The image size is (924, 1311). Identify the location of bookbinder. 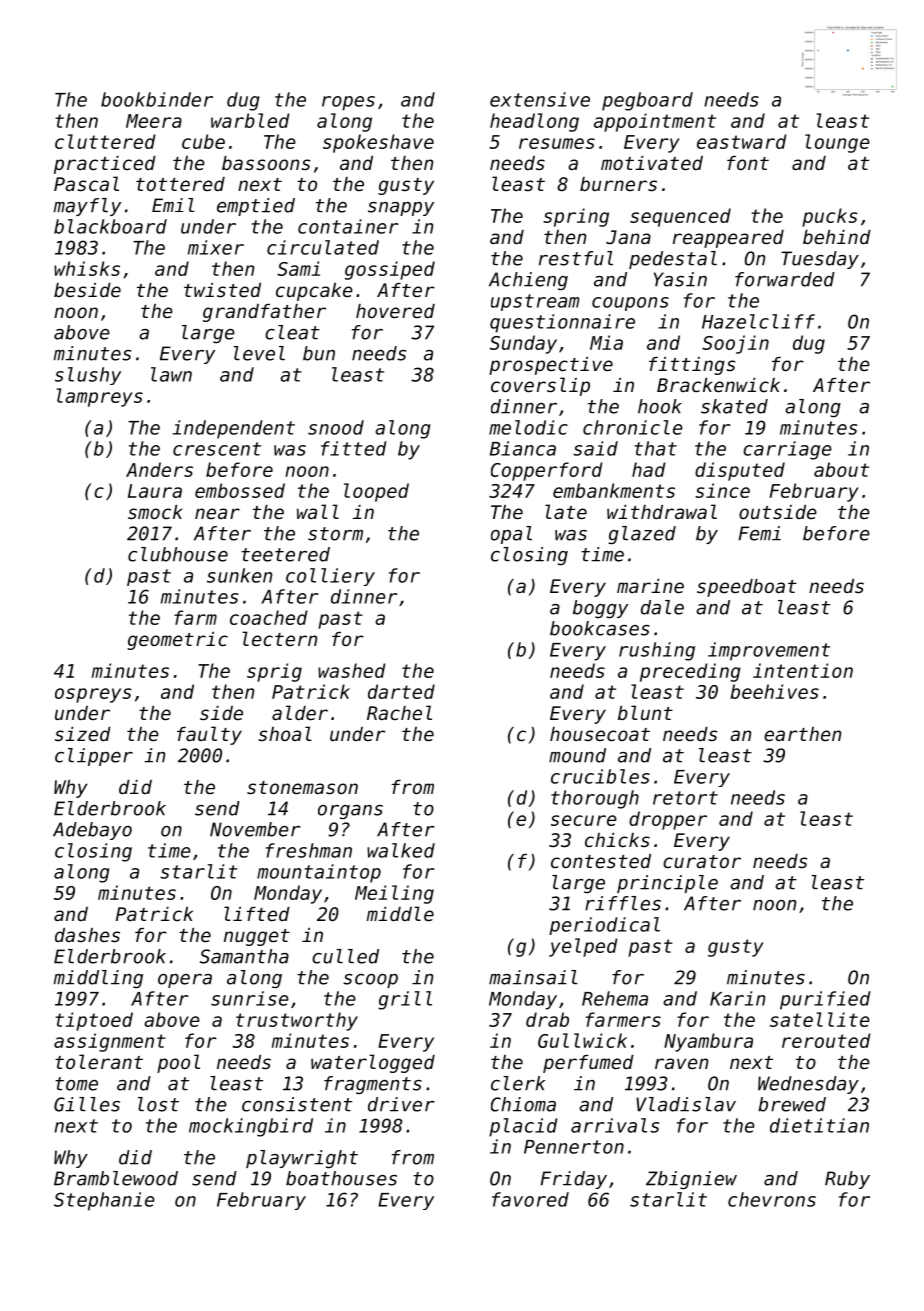
(157, 99).
